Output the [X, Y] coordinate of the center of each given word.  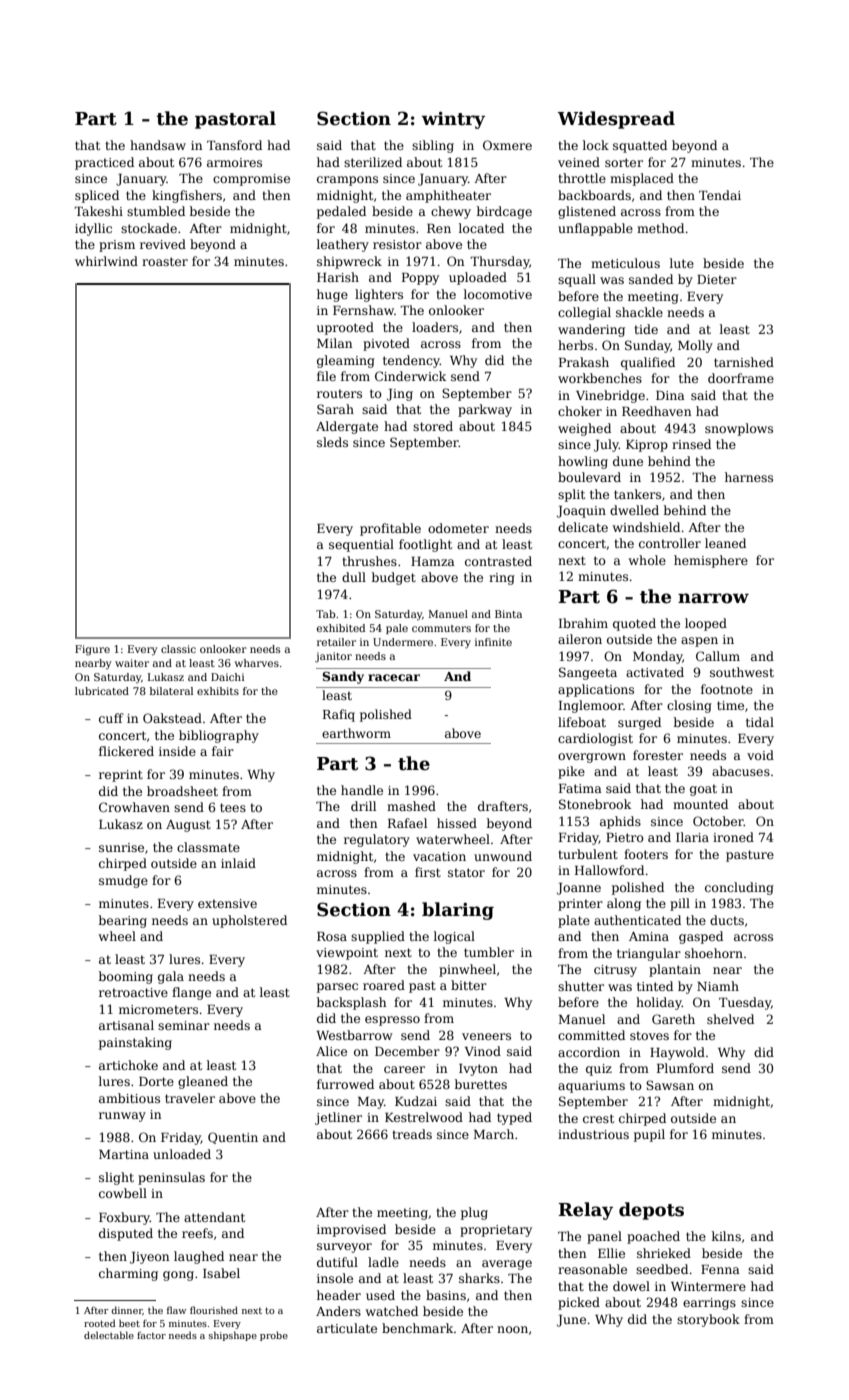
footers [646, 854]
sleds [332, 442]
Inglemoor [591, 706]
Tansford [234, 145]
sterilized [373, 162]
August [188, 826]
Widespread [616, 120]
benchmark [418, 1328]
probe [274, 1336]
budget [394, 578]
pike [571, 772]
